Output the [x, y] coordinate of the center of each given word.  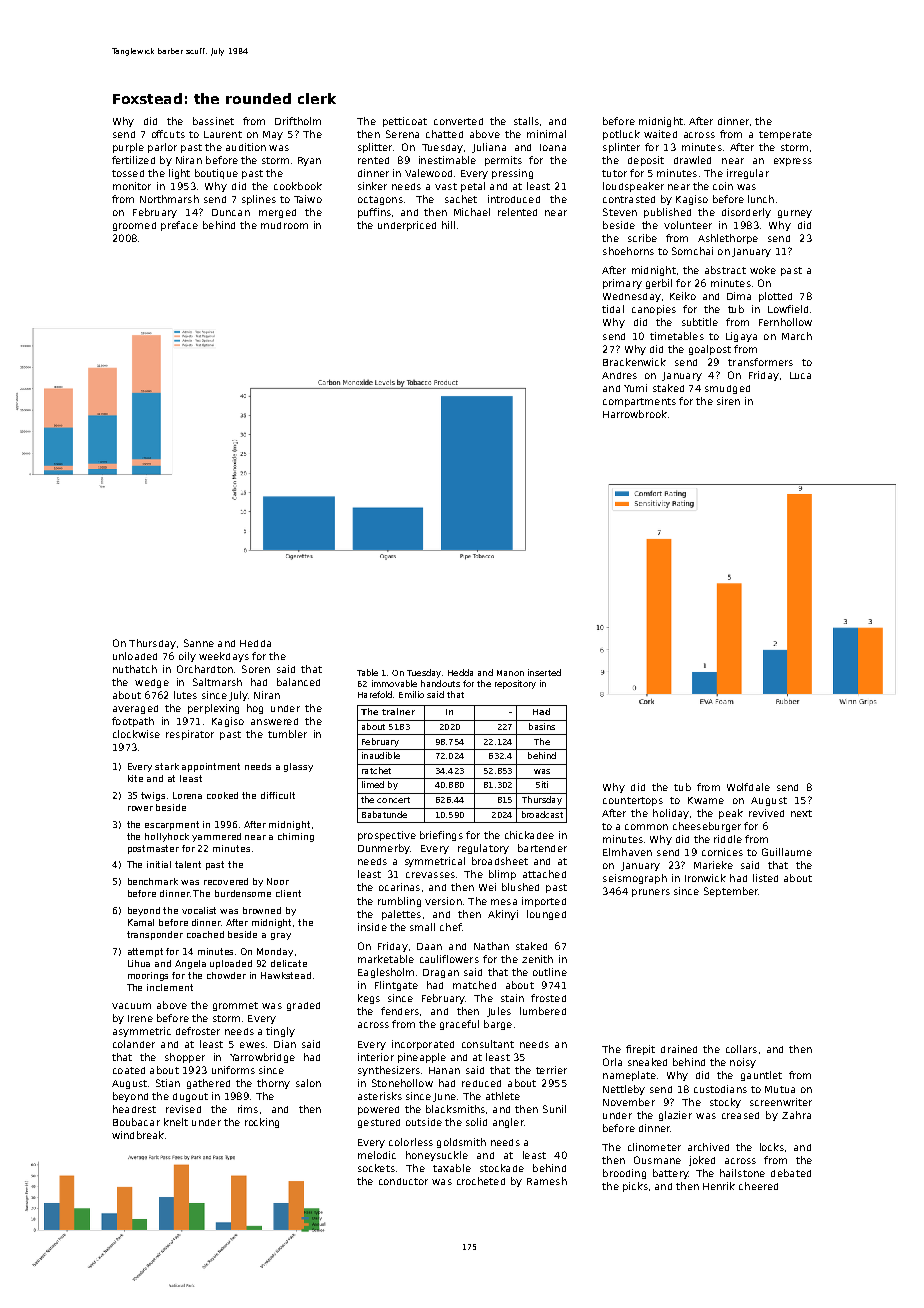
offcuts [168, 134]
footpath [133, 722]
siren [728, 401]
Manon [510, 673]
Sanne [199, 643]
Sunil [554, 1109]
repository [515, 684]
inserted [544, 672]
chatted [444, 134]
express [793, 162]
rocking [262, 1123]
